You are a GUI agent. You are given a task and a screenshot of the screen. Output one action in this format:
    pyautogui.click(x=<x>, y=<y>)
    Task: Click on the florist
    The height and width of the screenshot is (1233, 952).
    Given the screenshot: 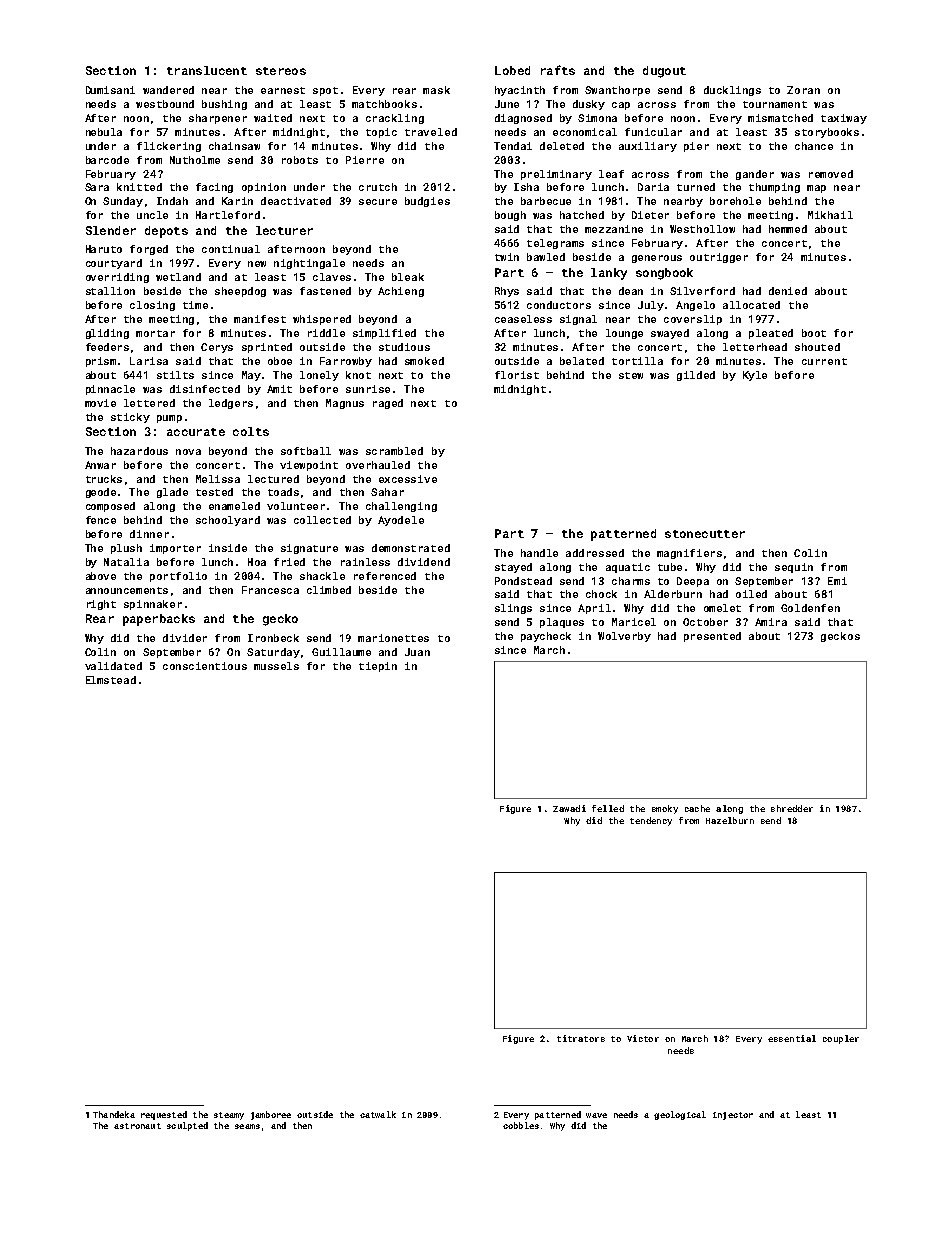 What is the action you would take?
    pyautogui.click(x=517, y=375)
